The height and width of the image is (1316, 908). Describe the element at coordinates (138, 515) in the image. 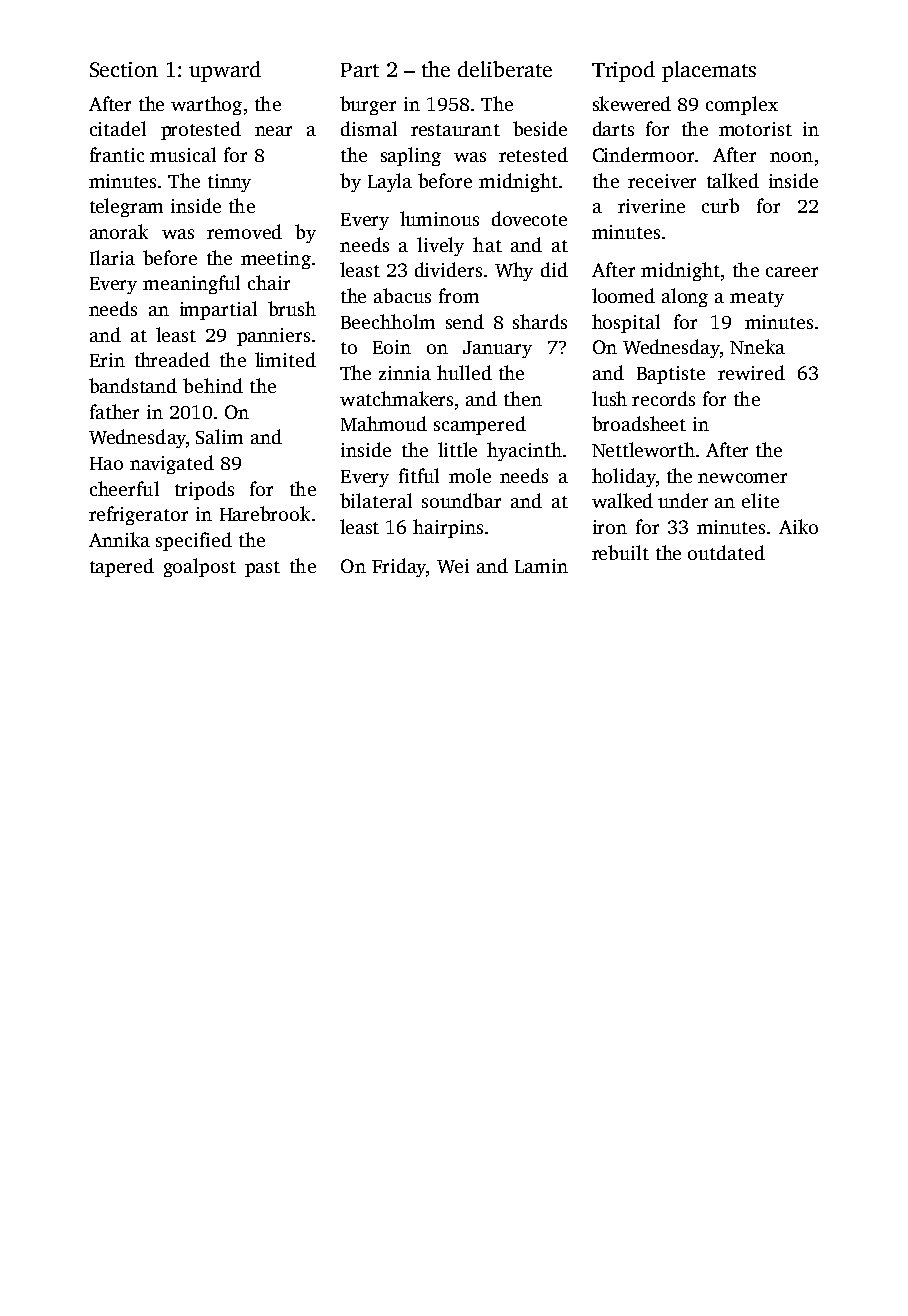

I see `refrigerator` at that location.
